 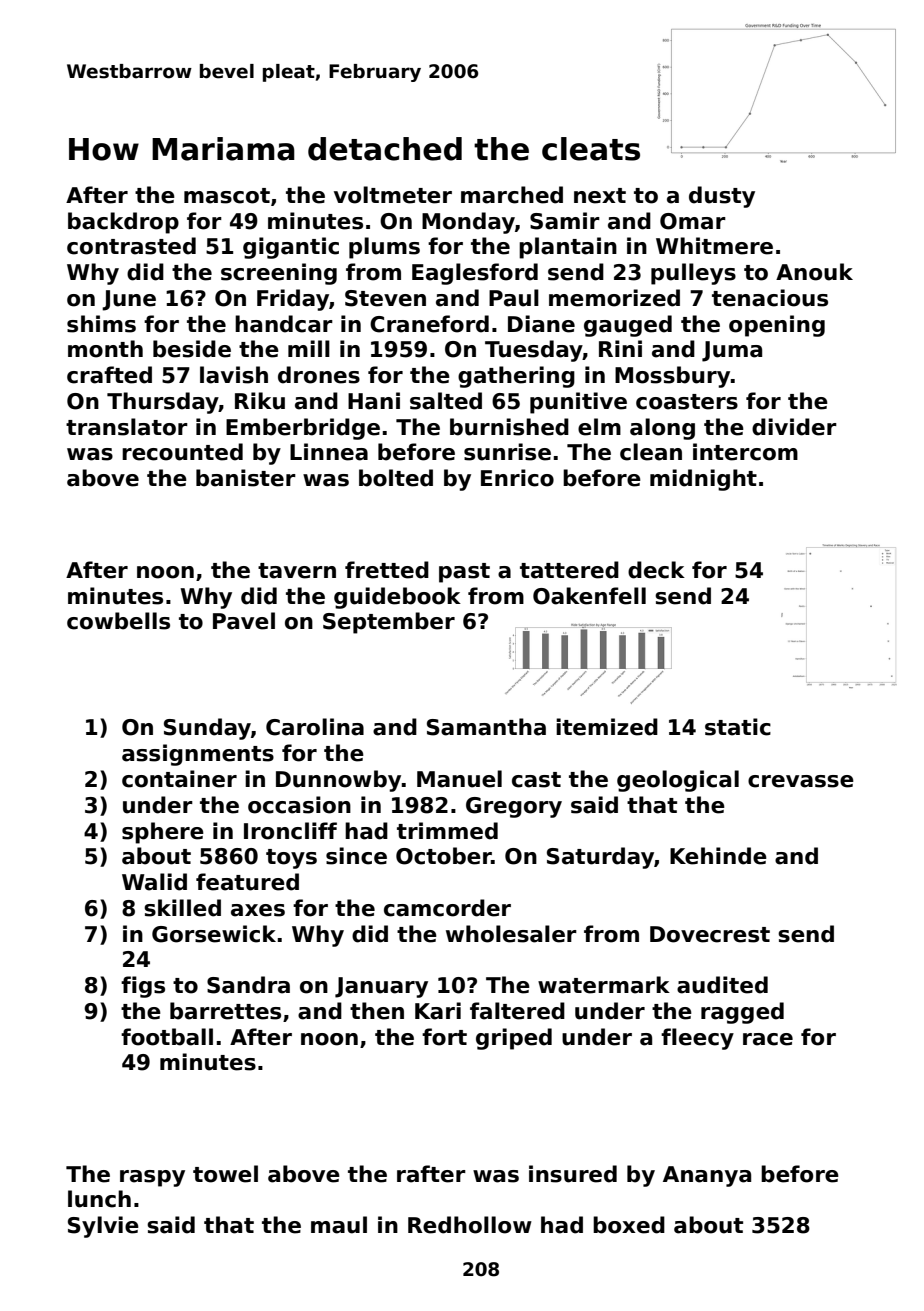 What do you see at coordinates (697, 1039) in the screenshot?
I see `fleecy` at bounding box center [697, 1039].
